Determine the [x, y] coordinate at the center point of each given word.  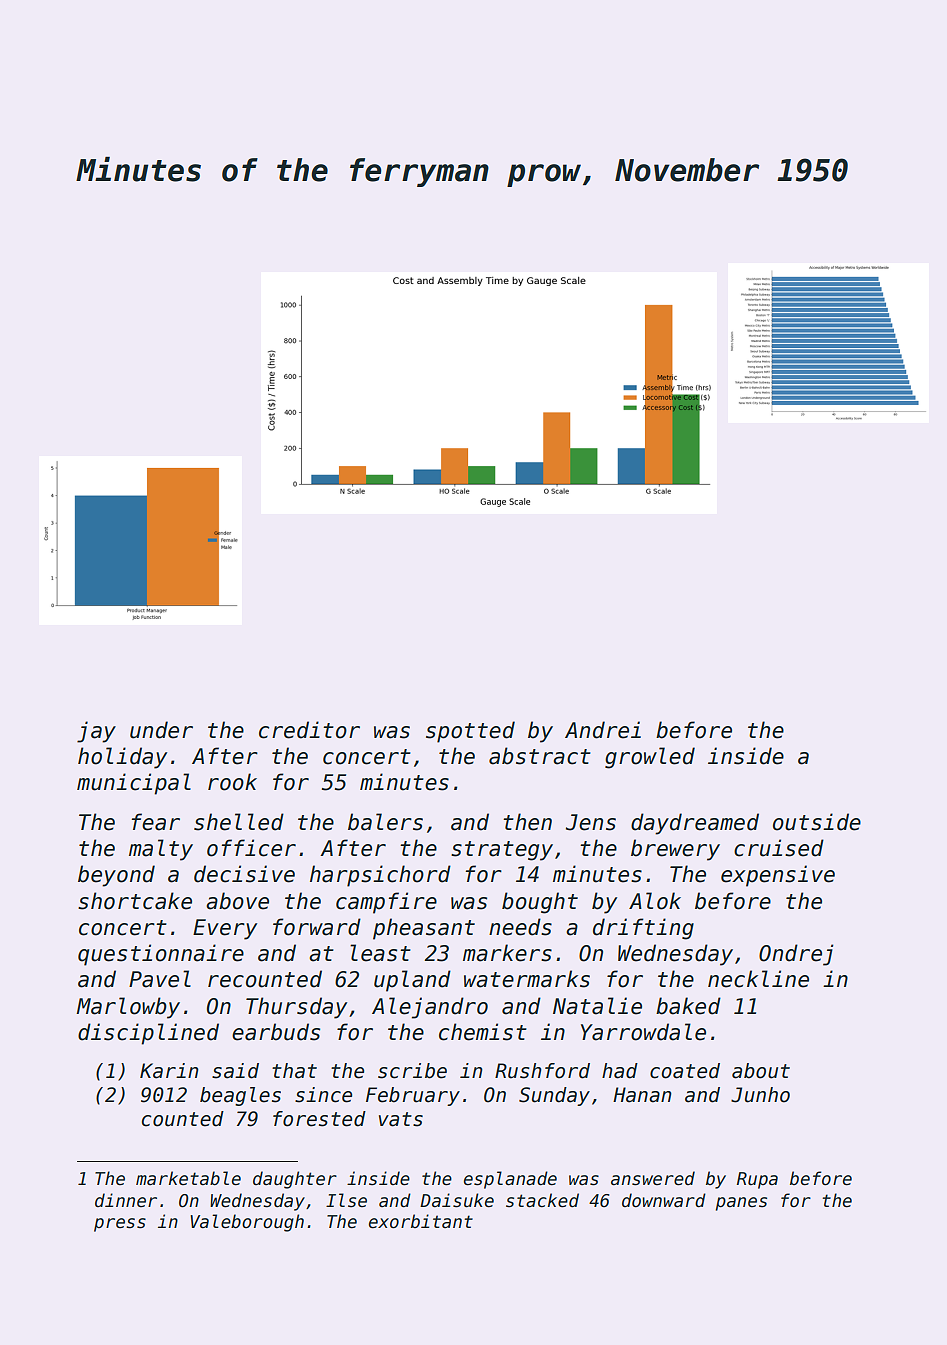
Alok [655, 901]
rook [232, 782]
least [380, 953]
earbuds [276, 1032]
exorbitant [421, 1221]
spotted [470, 732]
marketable [188, 1178]
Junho [760, 1095]
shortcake [135, 901]
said [235, 1071]
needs [520, 927]
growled [650, 758]
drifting [643, 929]
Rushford [542, 1071]
